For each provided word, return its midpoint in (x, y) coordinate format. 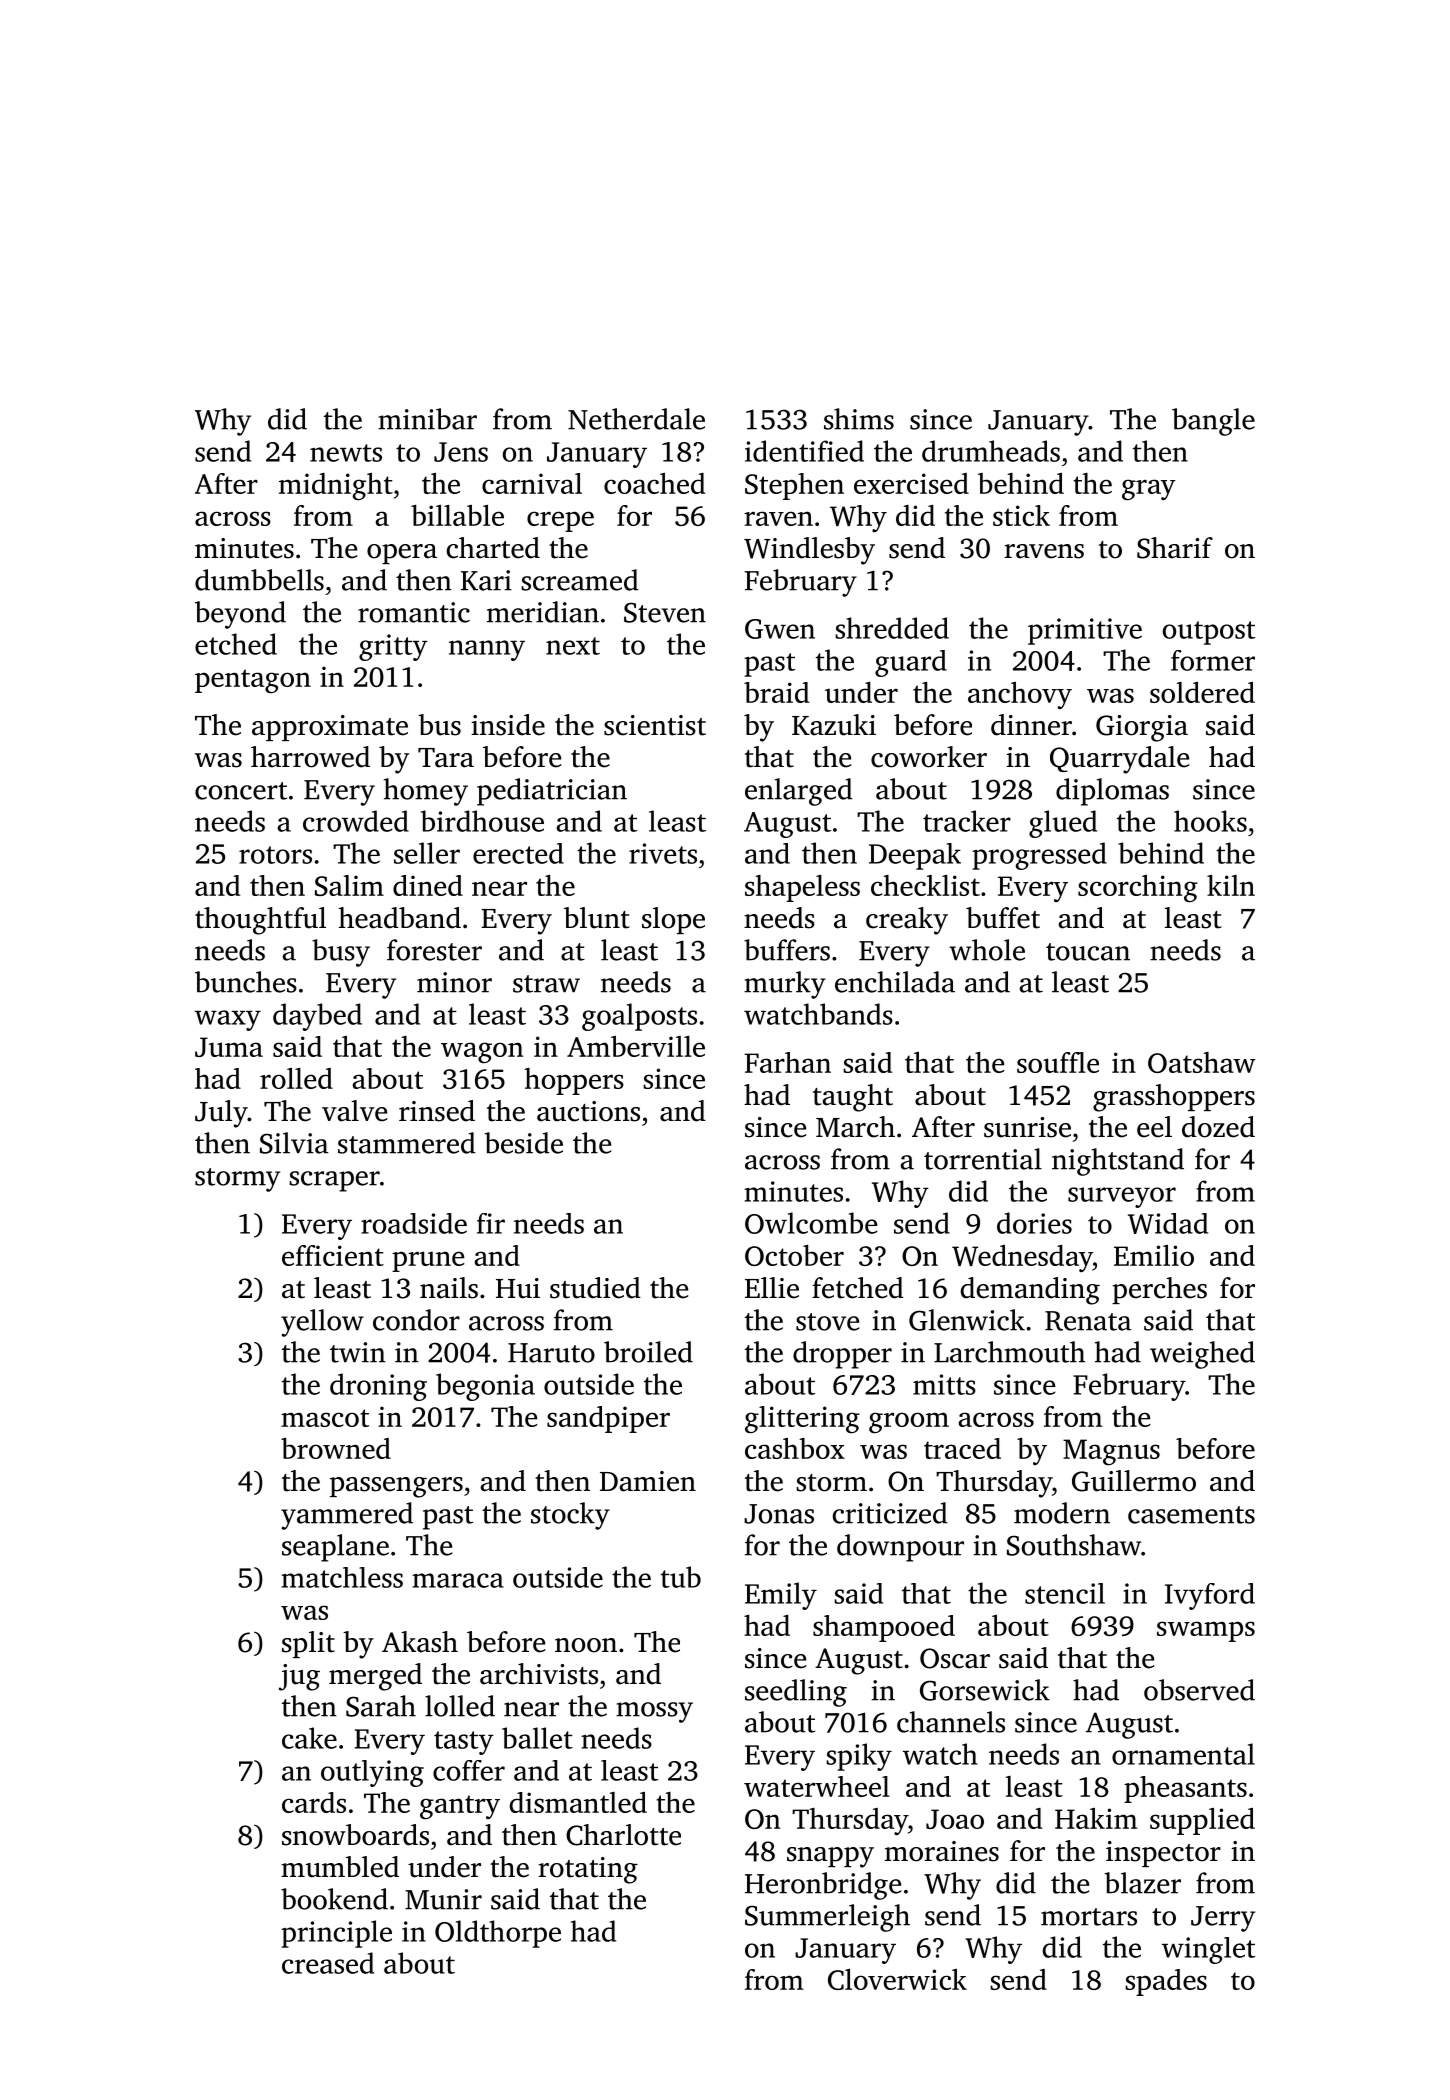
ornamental (1183, 1754)
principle (336, 1934)
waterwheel (817, 1786)
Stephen (794, 486)
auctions (588, 1111)
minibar (427, 419)
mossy (654, 1712)
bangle (1213, 422)
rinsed (437, 1111)
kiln (1231, 885)
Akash (420, 1642)
